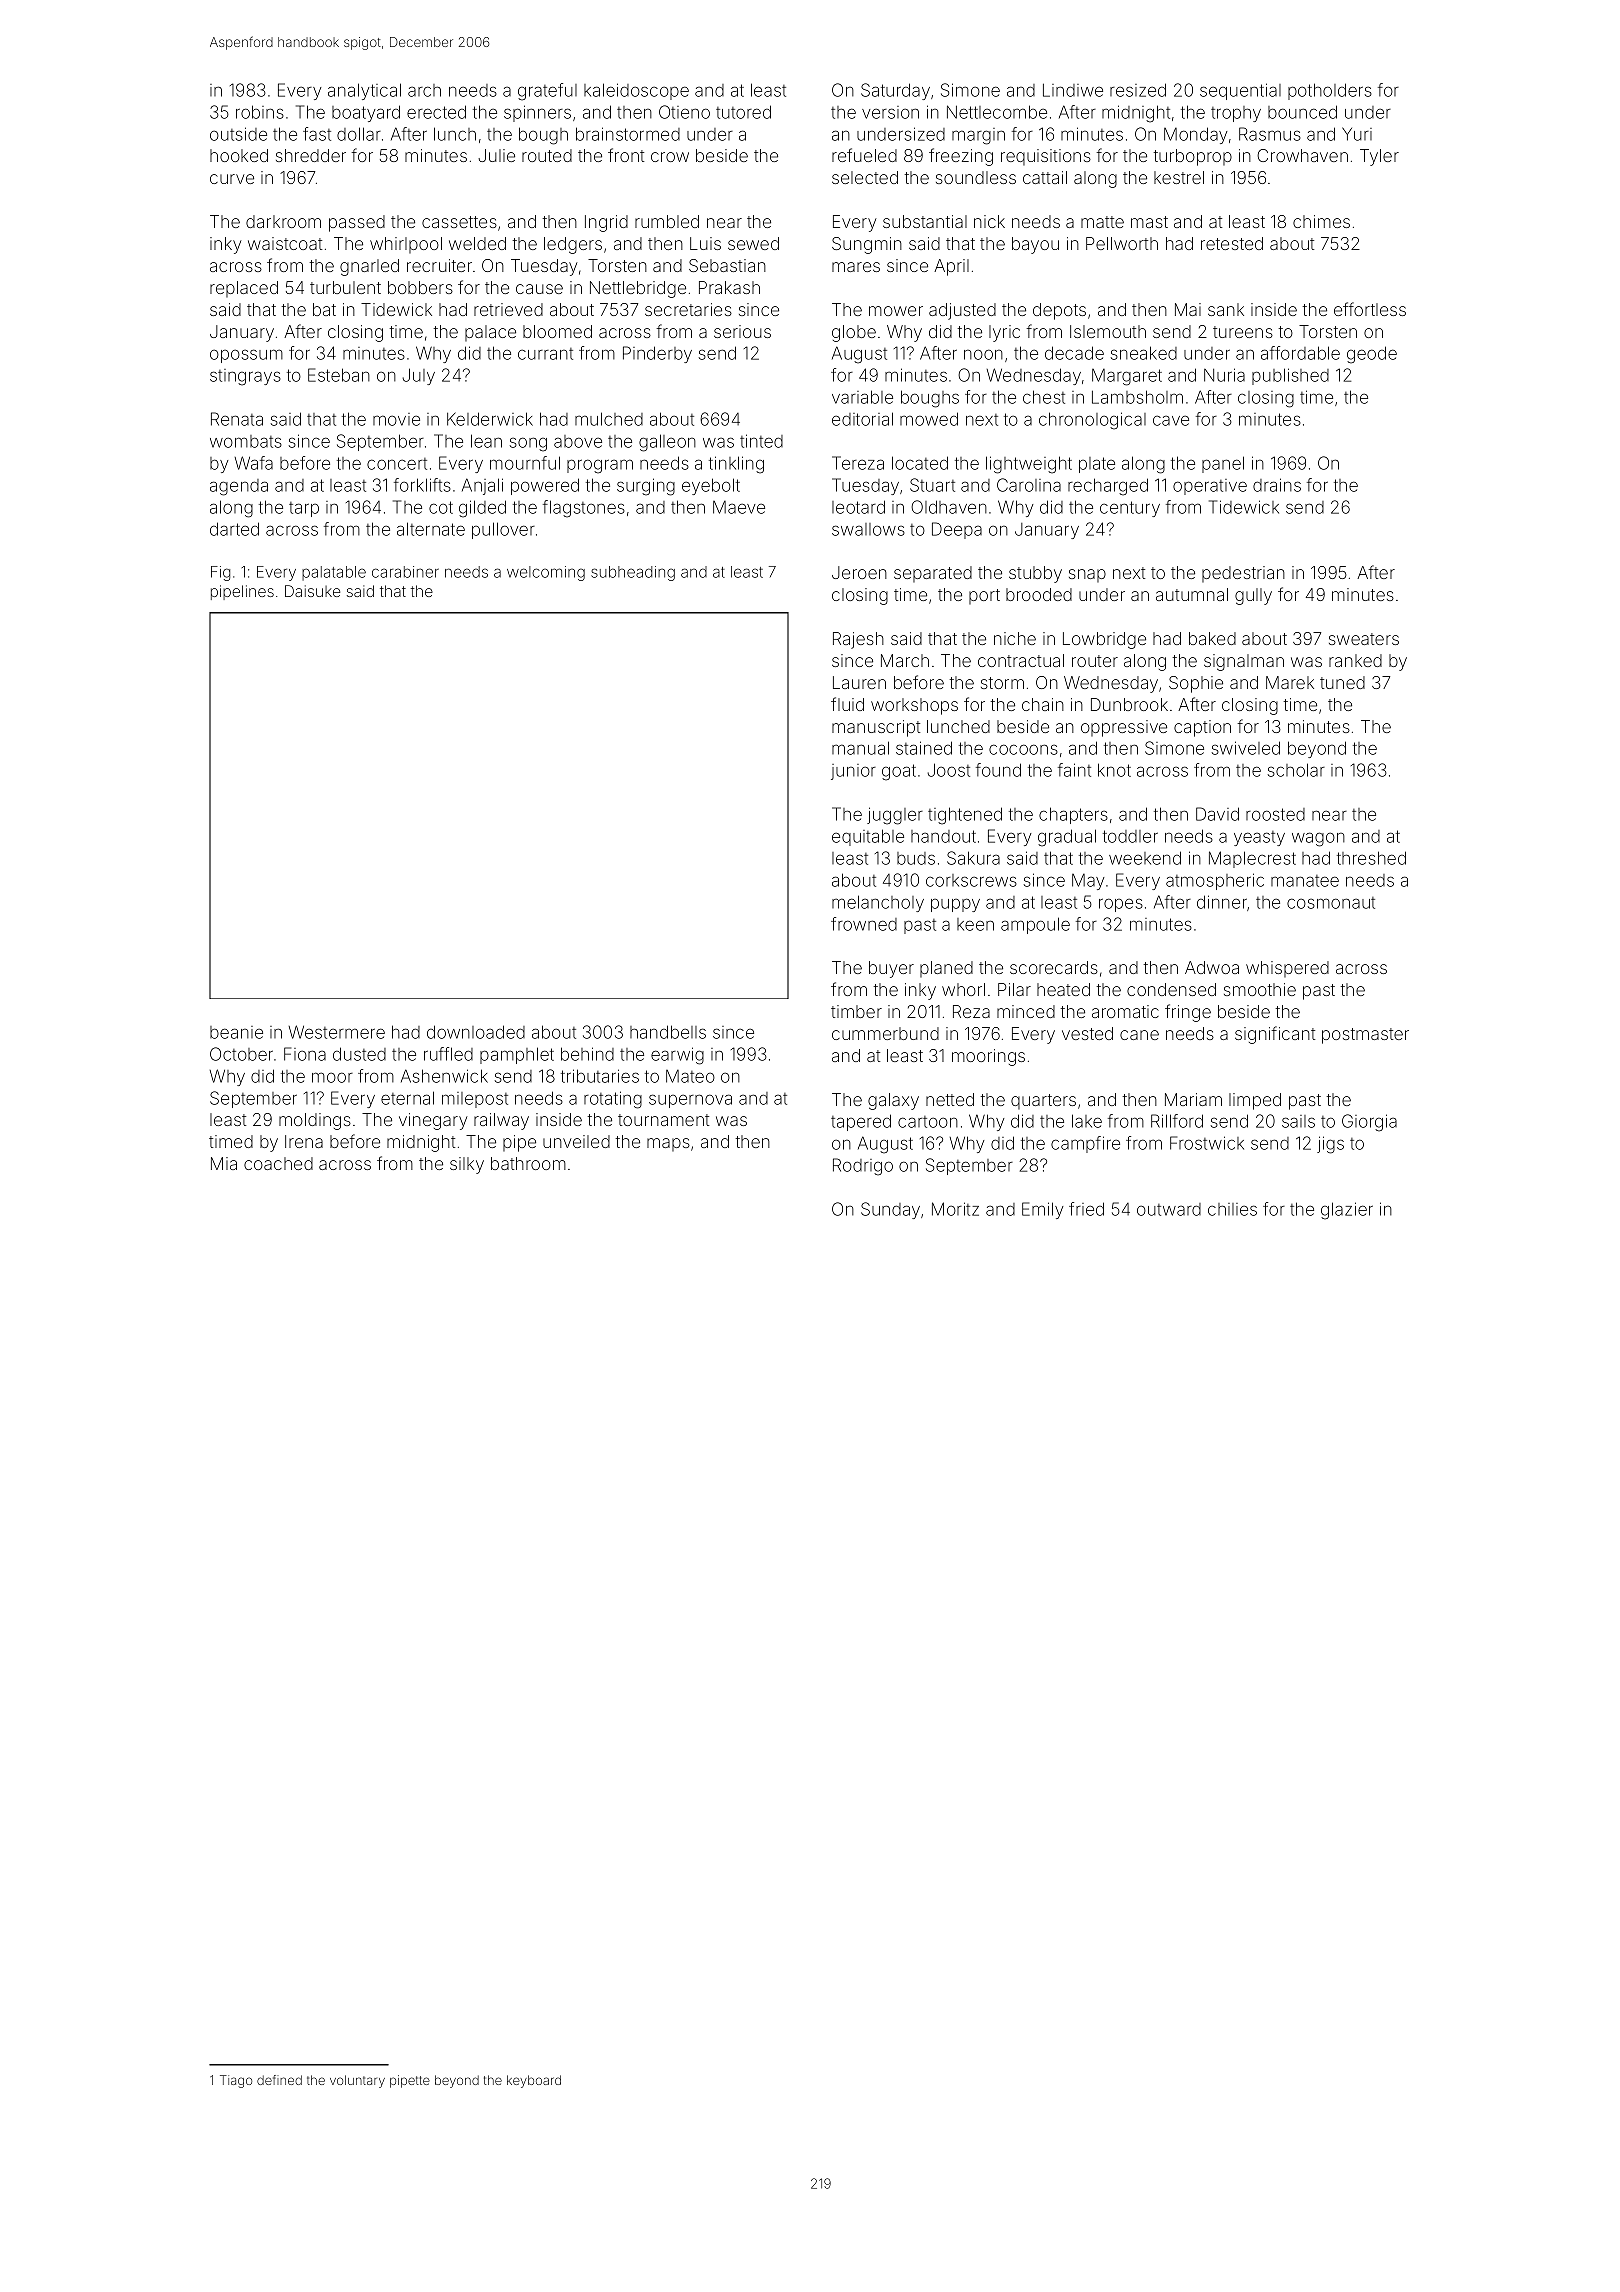 The height and width of the image is (2292, 1620). What do you see at coordinates (357, 2081) in the image?
I see `voluntary` at bounding box center [357, 2081].
